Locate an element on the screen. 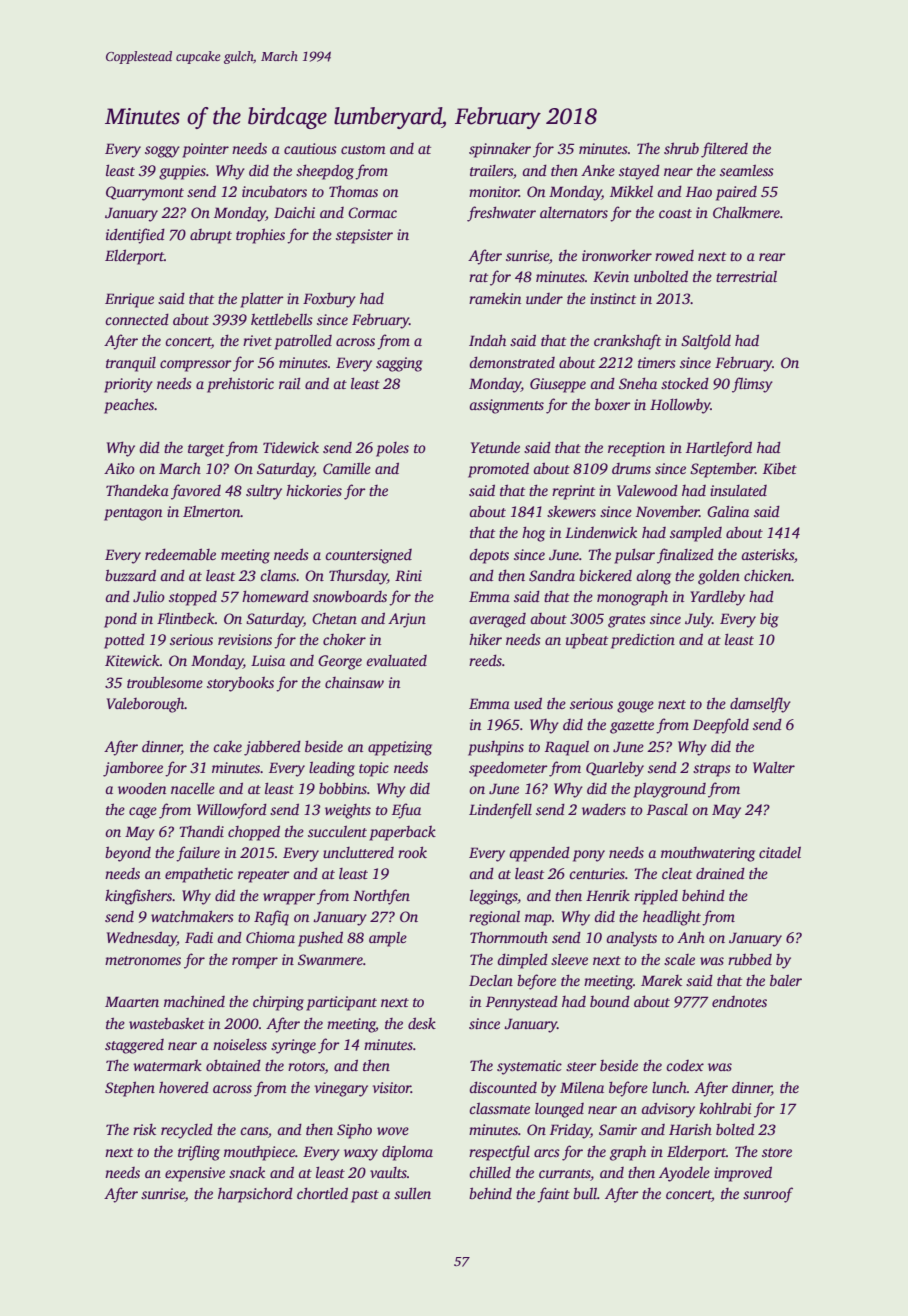 This screenshot has height=1316, width=908. rotors is located at coordinates (306, 1068).
